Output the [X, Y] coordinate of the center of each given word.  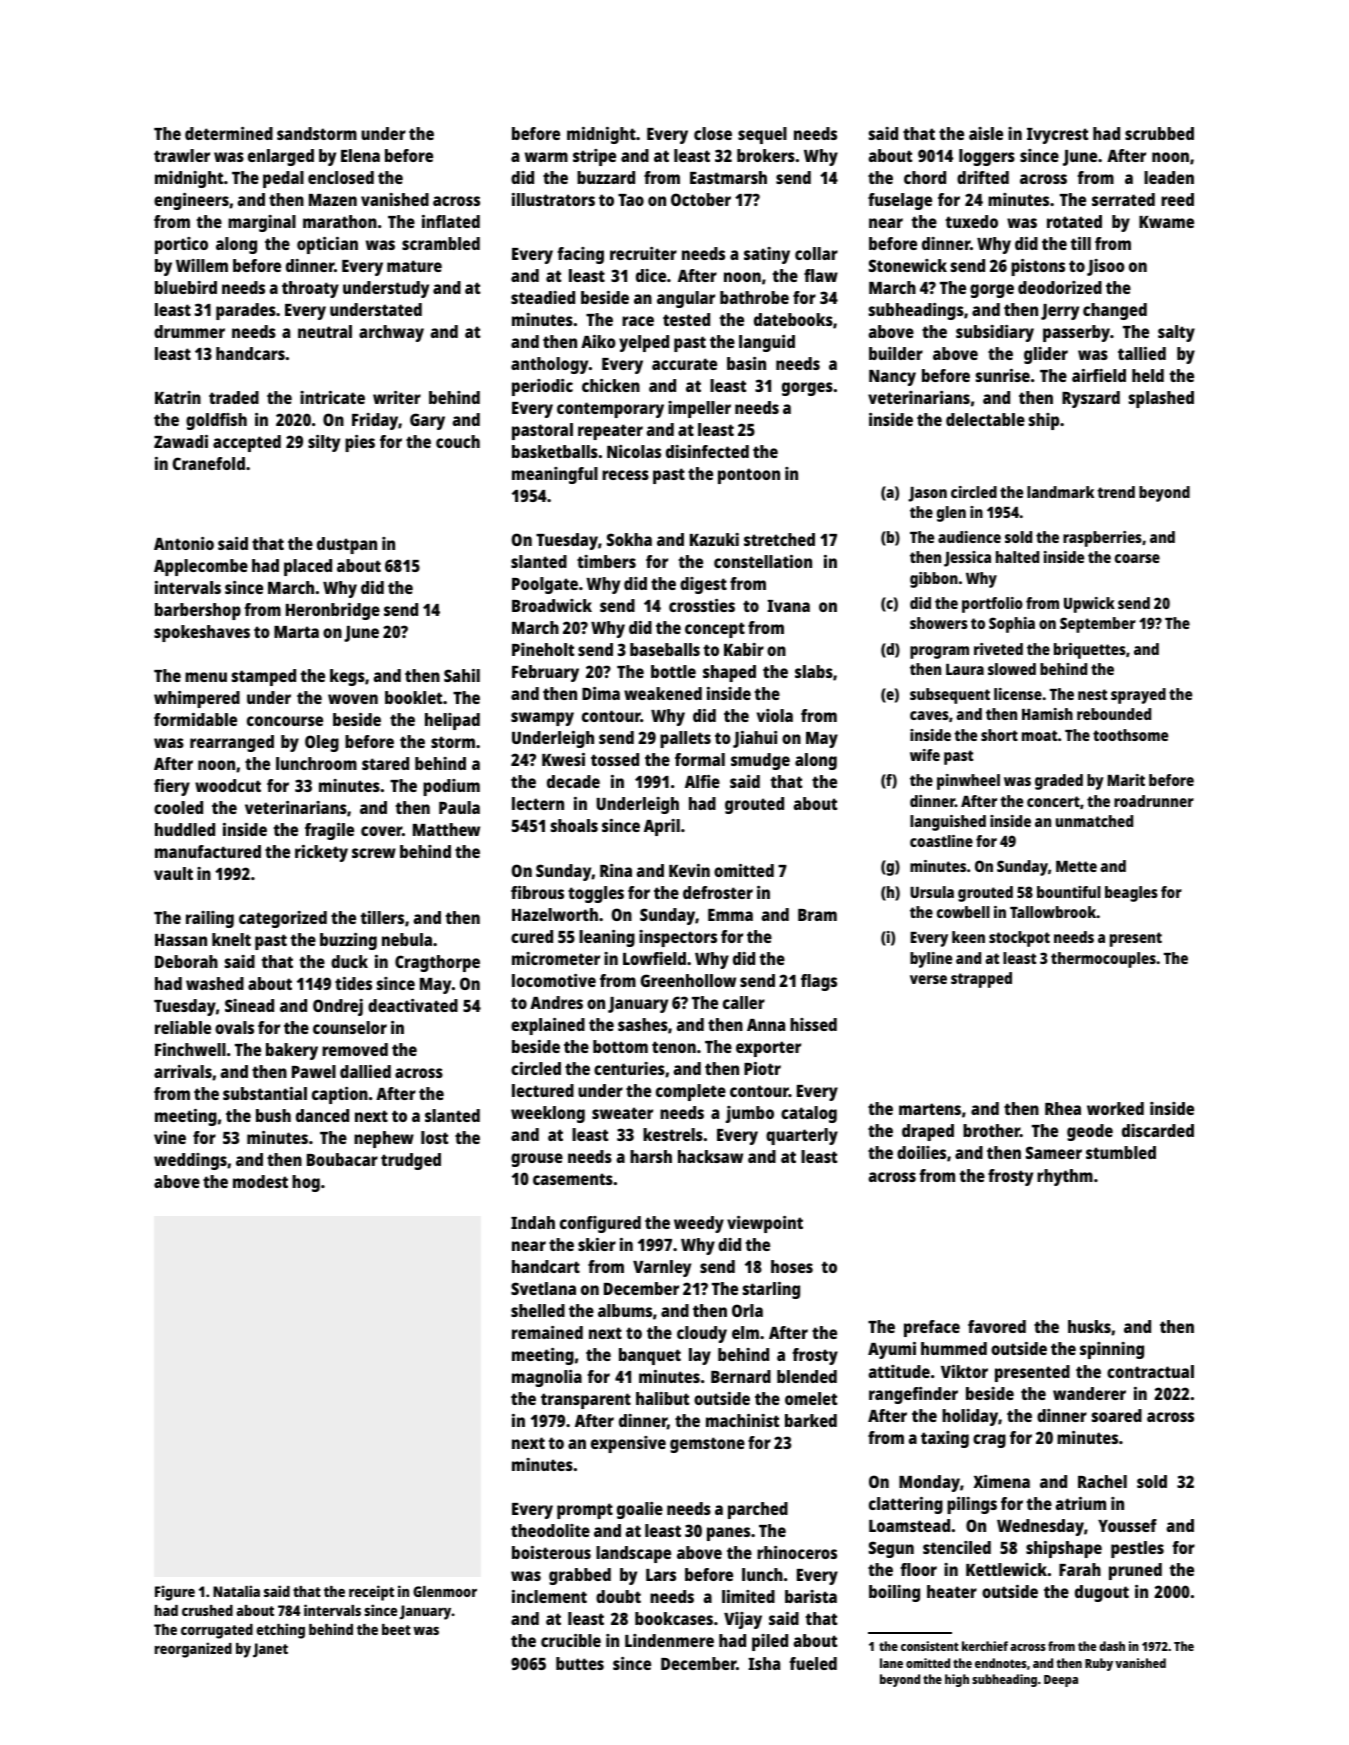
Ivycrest [1057, 136]
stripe [594, 157]
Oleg [322, 743]
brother [991, 1130]
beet [396, 1629]
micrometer [556, 958]
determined [229, 133]
